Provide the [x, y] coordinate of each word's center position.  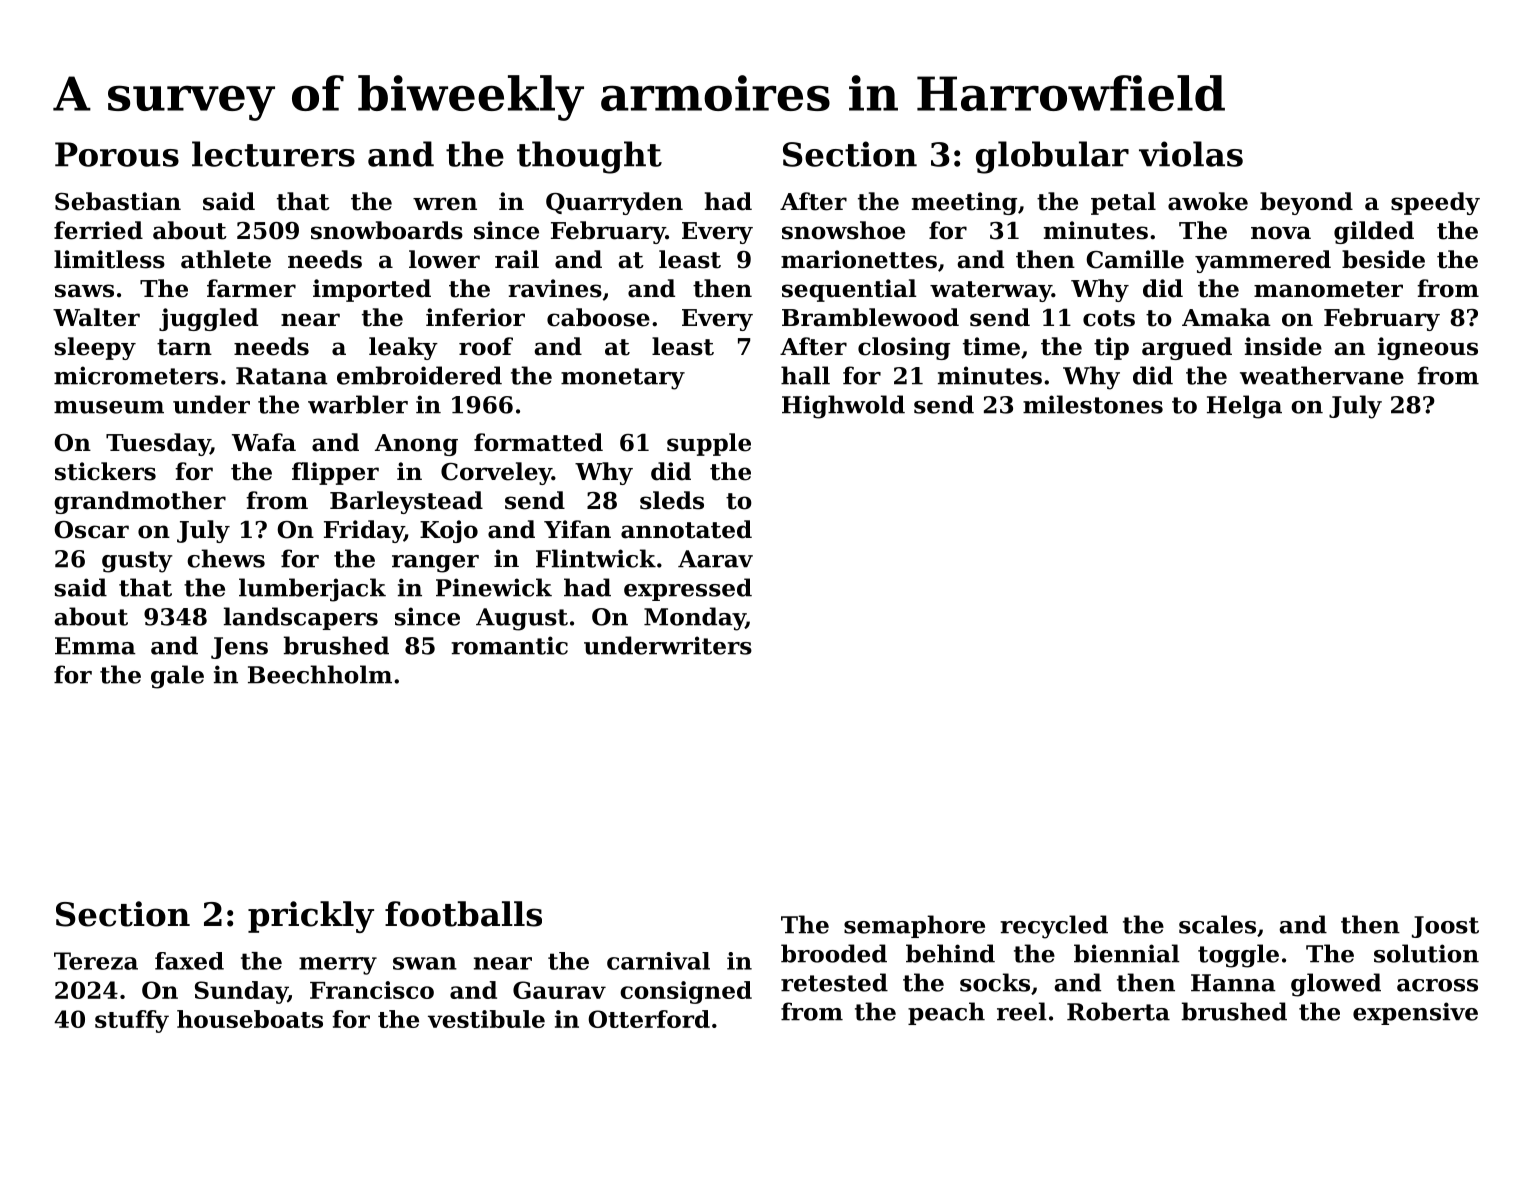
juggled [208, 319]
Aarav [715, 559]
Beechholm [320, 674]
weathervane [1322, 375]
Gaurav [559, 990]
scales [1217, 924]
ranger [435, 564]
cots [1109, 318]
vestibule [486, 1019]
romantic [509, 645]
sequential [849, 290]
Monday [695, 619]
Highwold [843, 407]
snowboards [387, 230]
